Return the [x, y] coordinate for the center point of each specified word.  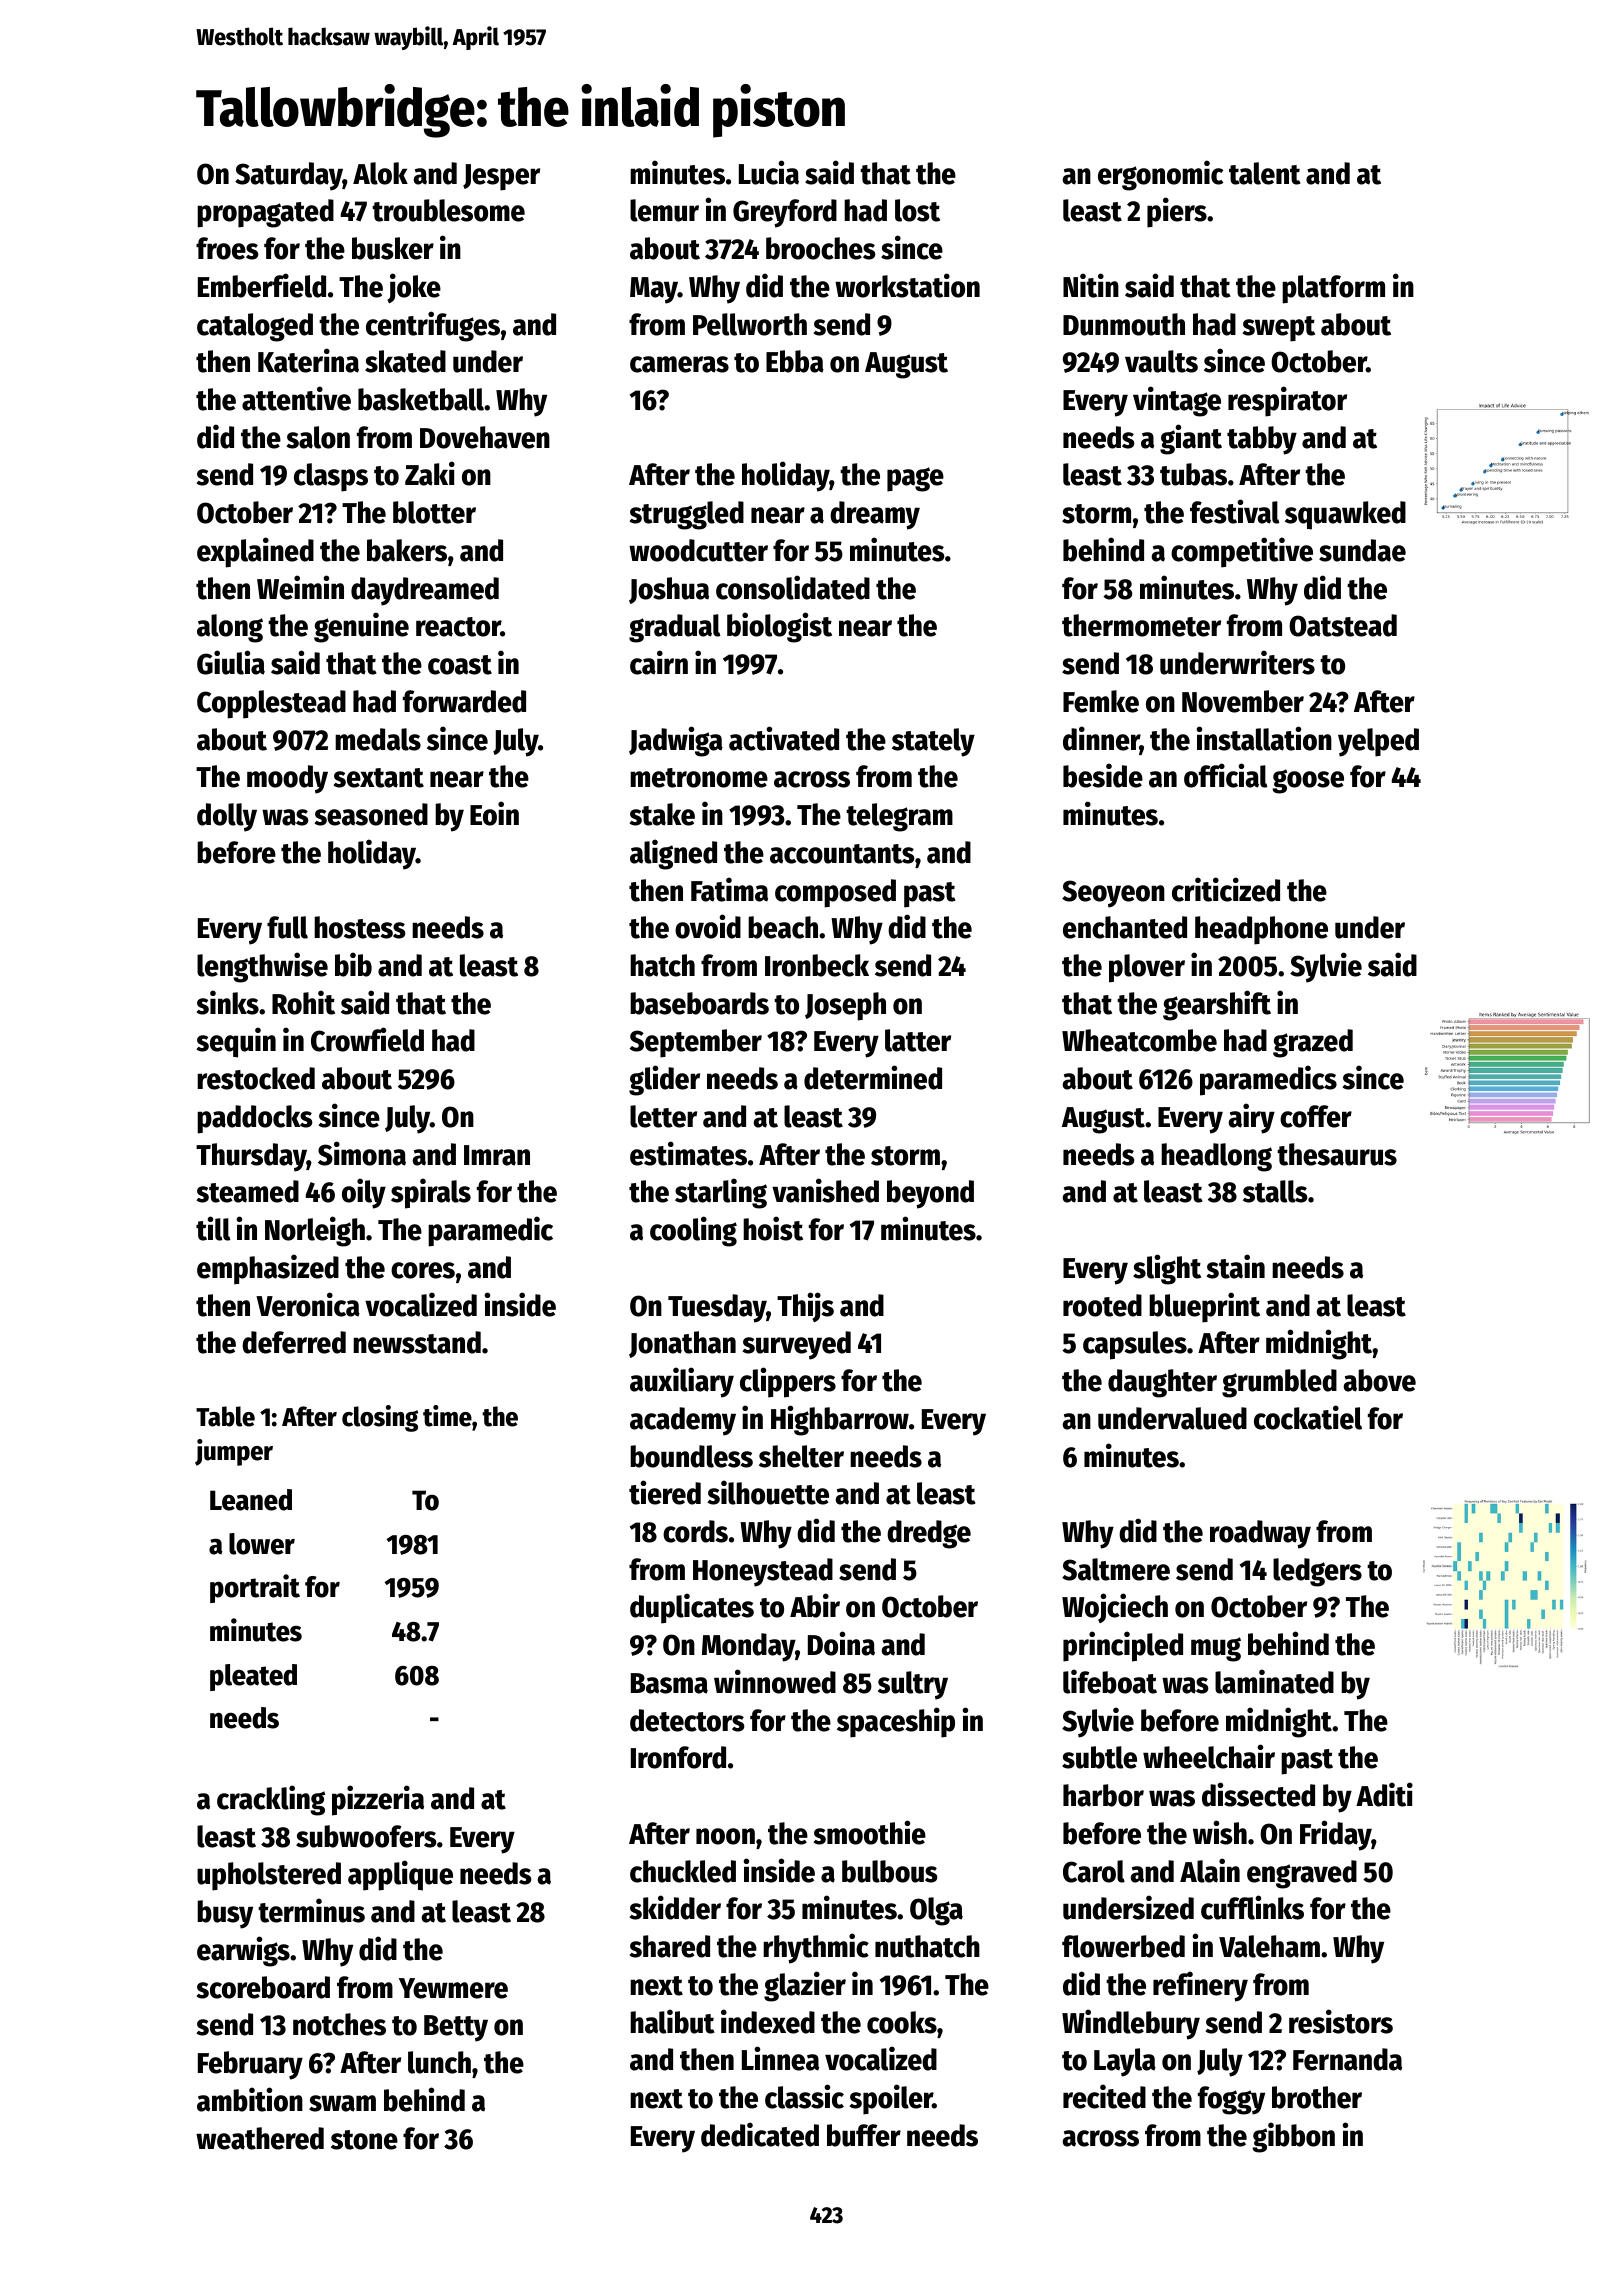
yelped [1378, 742]
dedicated [760, 2134]
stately [933, 742]
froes [227, 248]
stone [364, 2140]
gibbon [1293, 2137]
